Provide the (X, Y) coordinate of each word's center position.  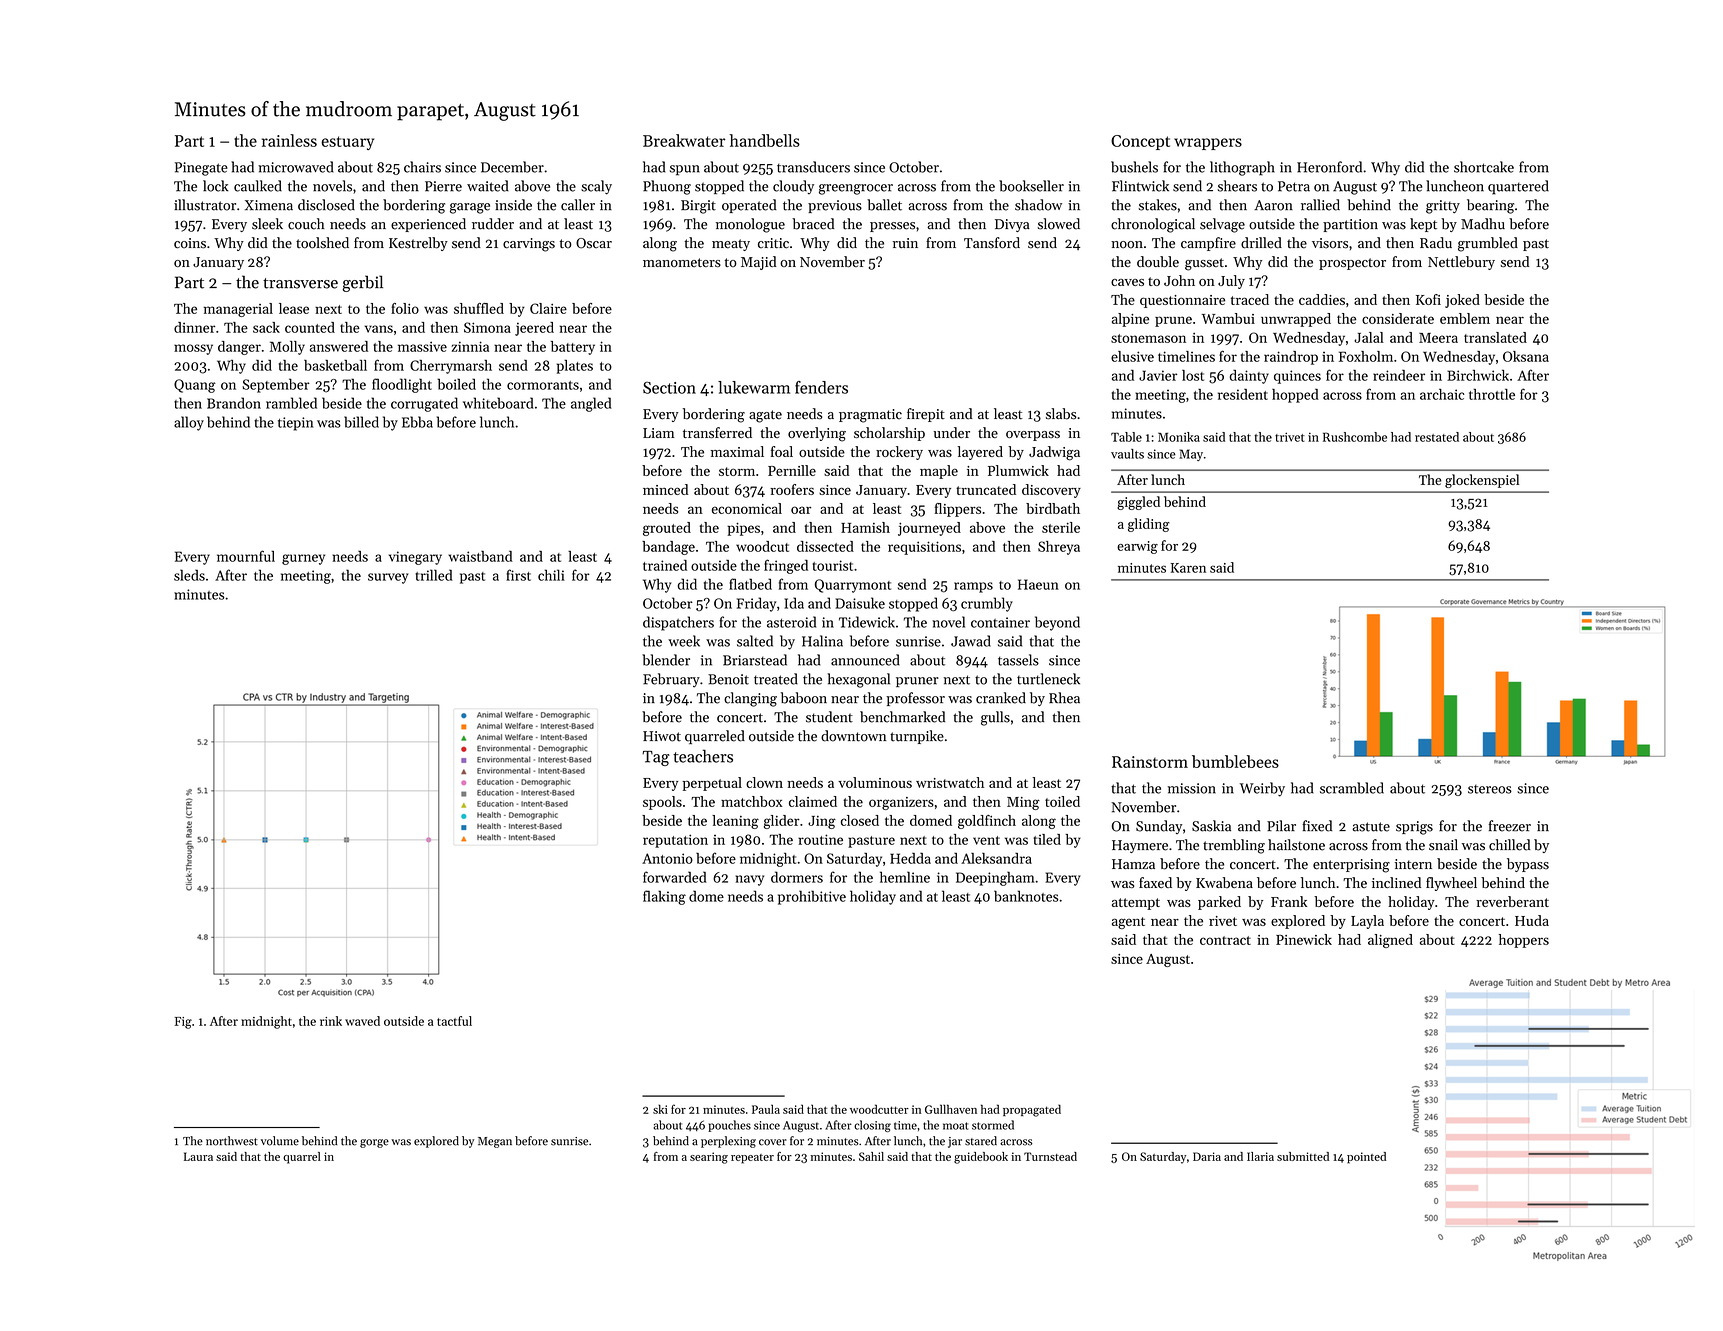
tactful (454, 1021)
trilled (434, 575)
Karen (1188, 568)
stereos (1490, 789)
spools (662, 803)
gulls (995, 718)
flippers (958, 510)
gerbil (362, 283)
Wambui (1228, 318)
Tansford (992, 243)
